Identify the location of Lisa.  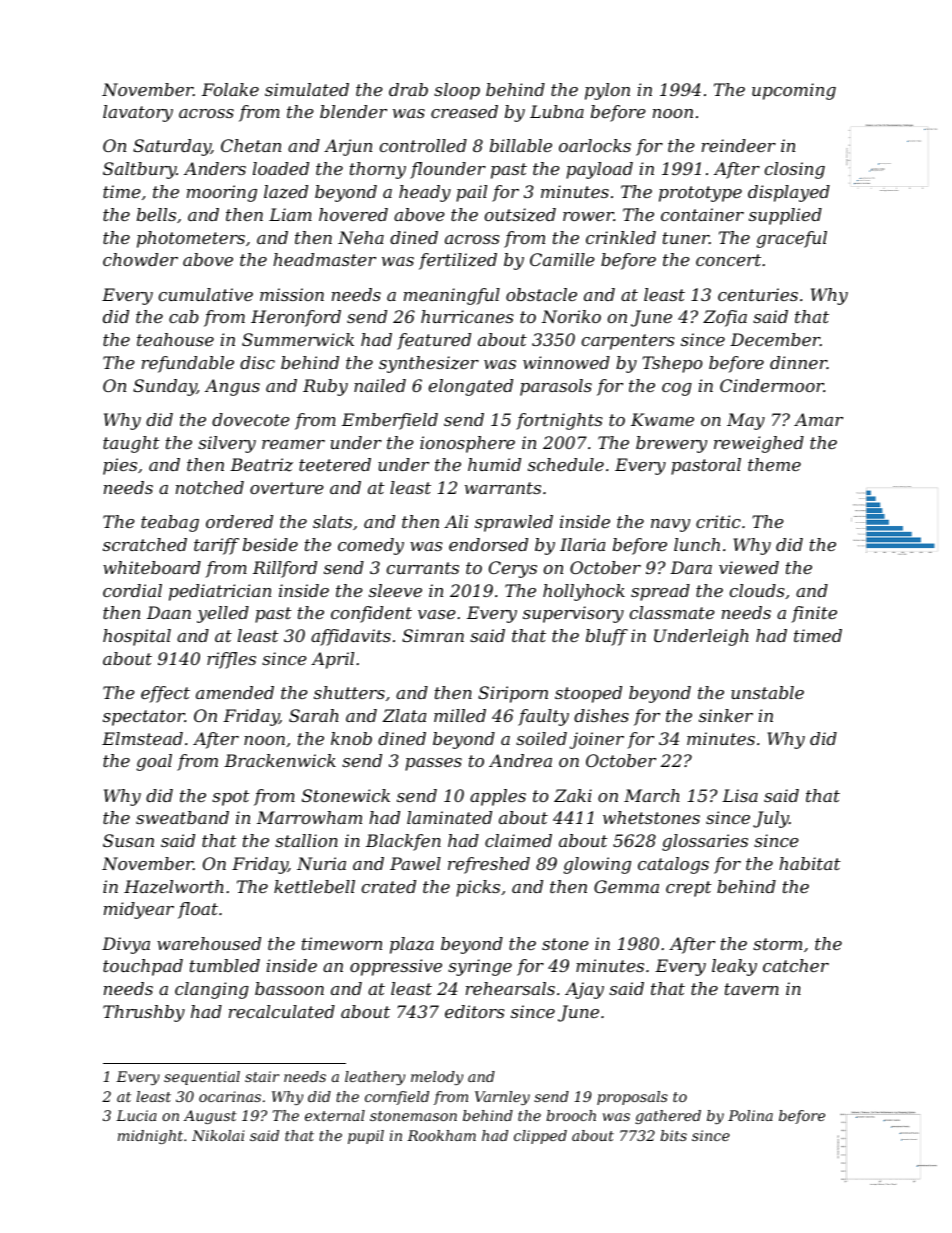
(740, 795).
